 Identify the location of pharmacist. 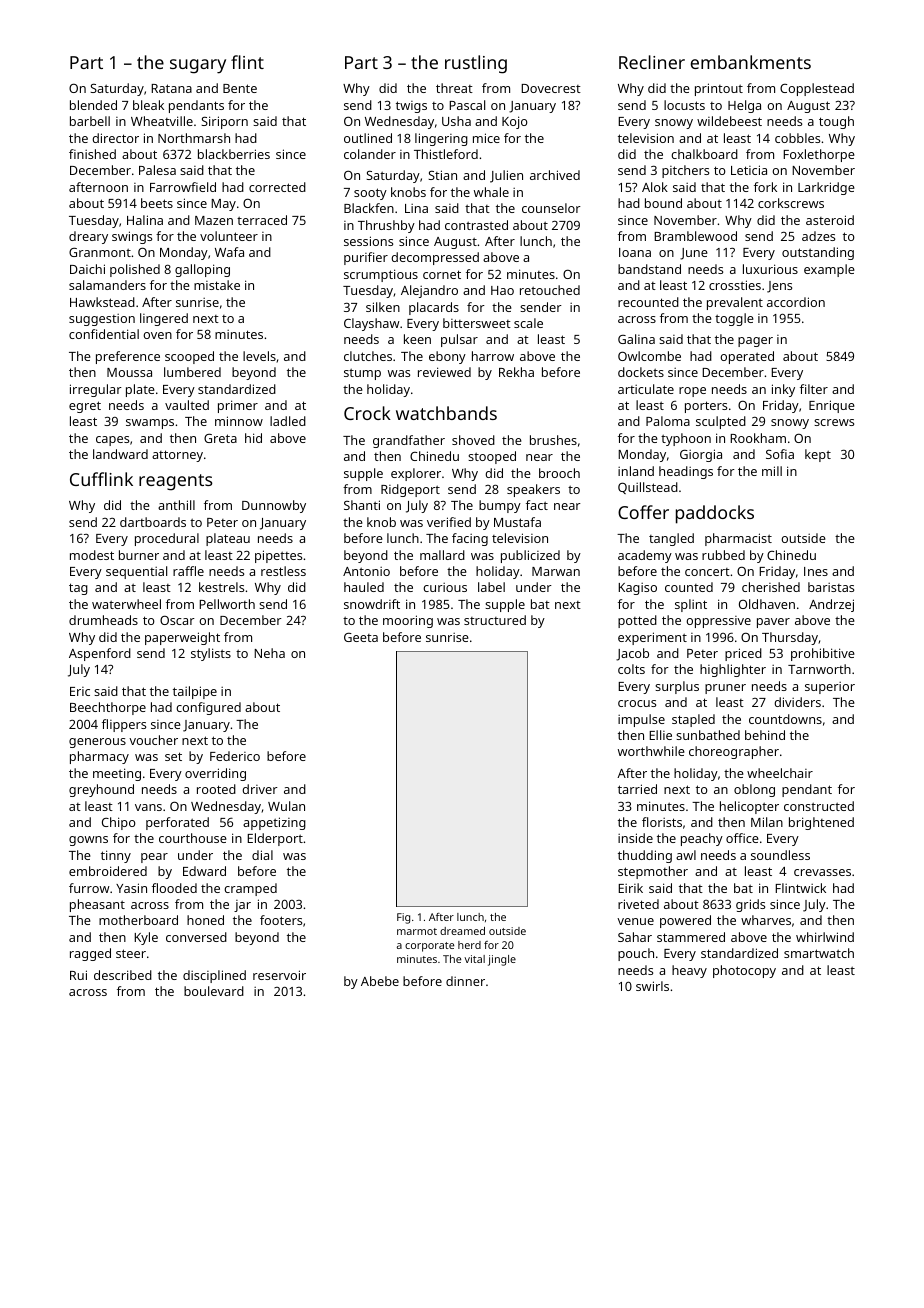
(738, 539).
